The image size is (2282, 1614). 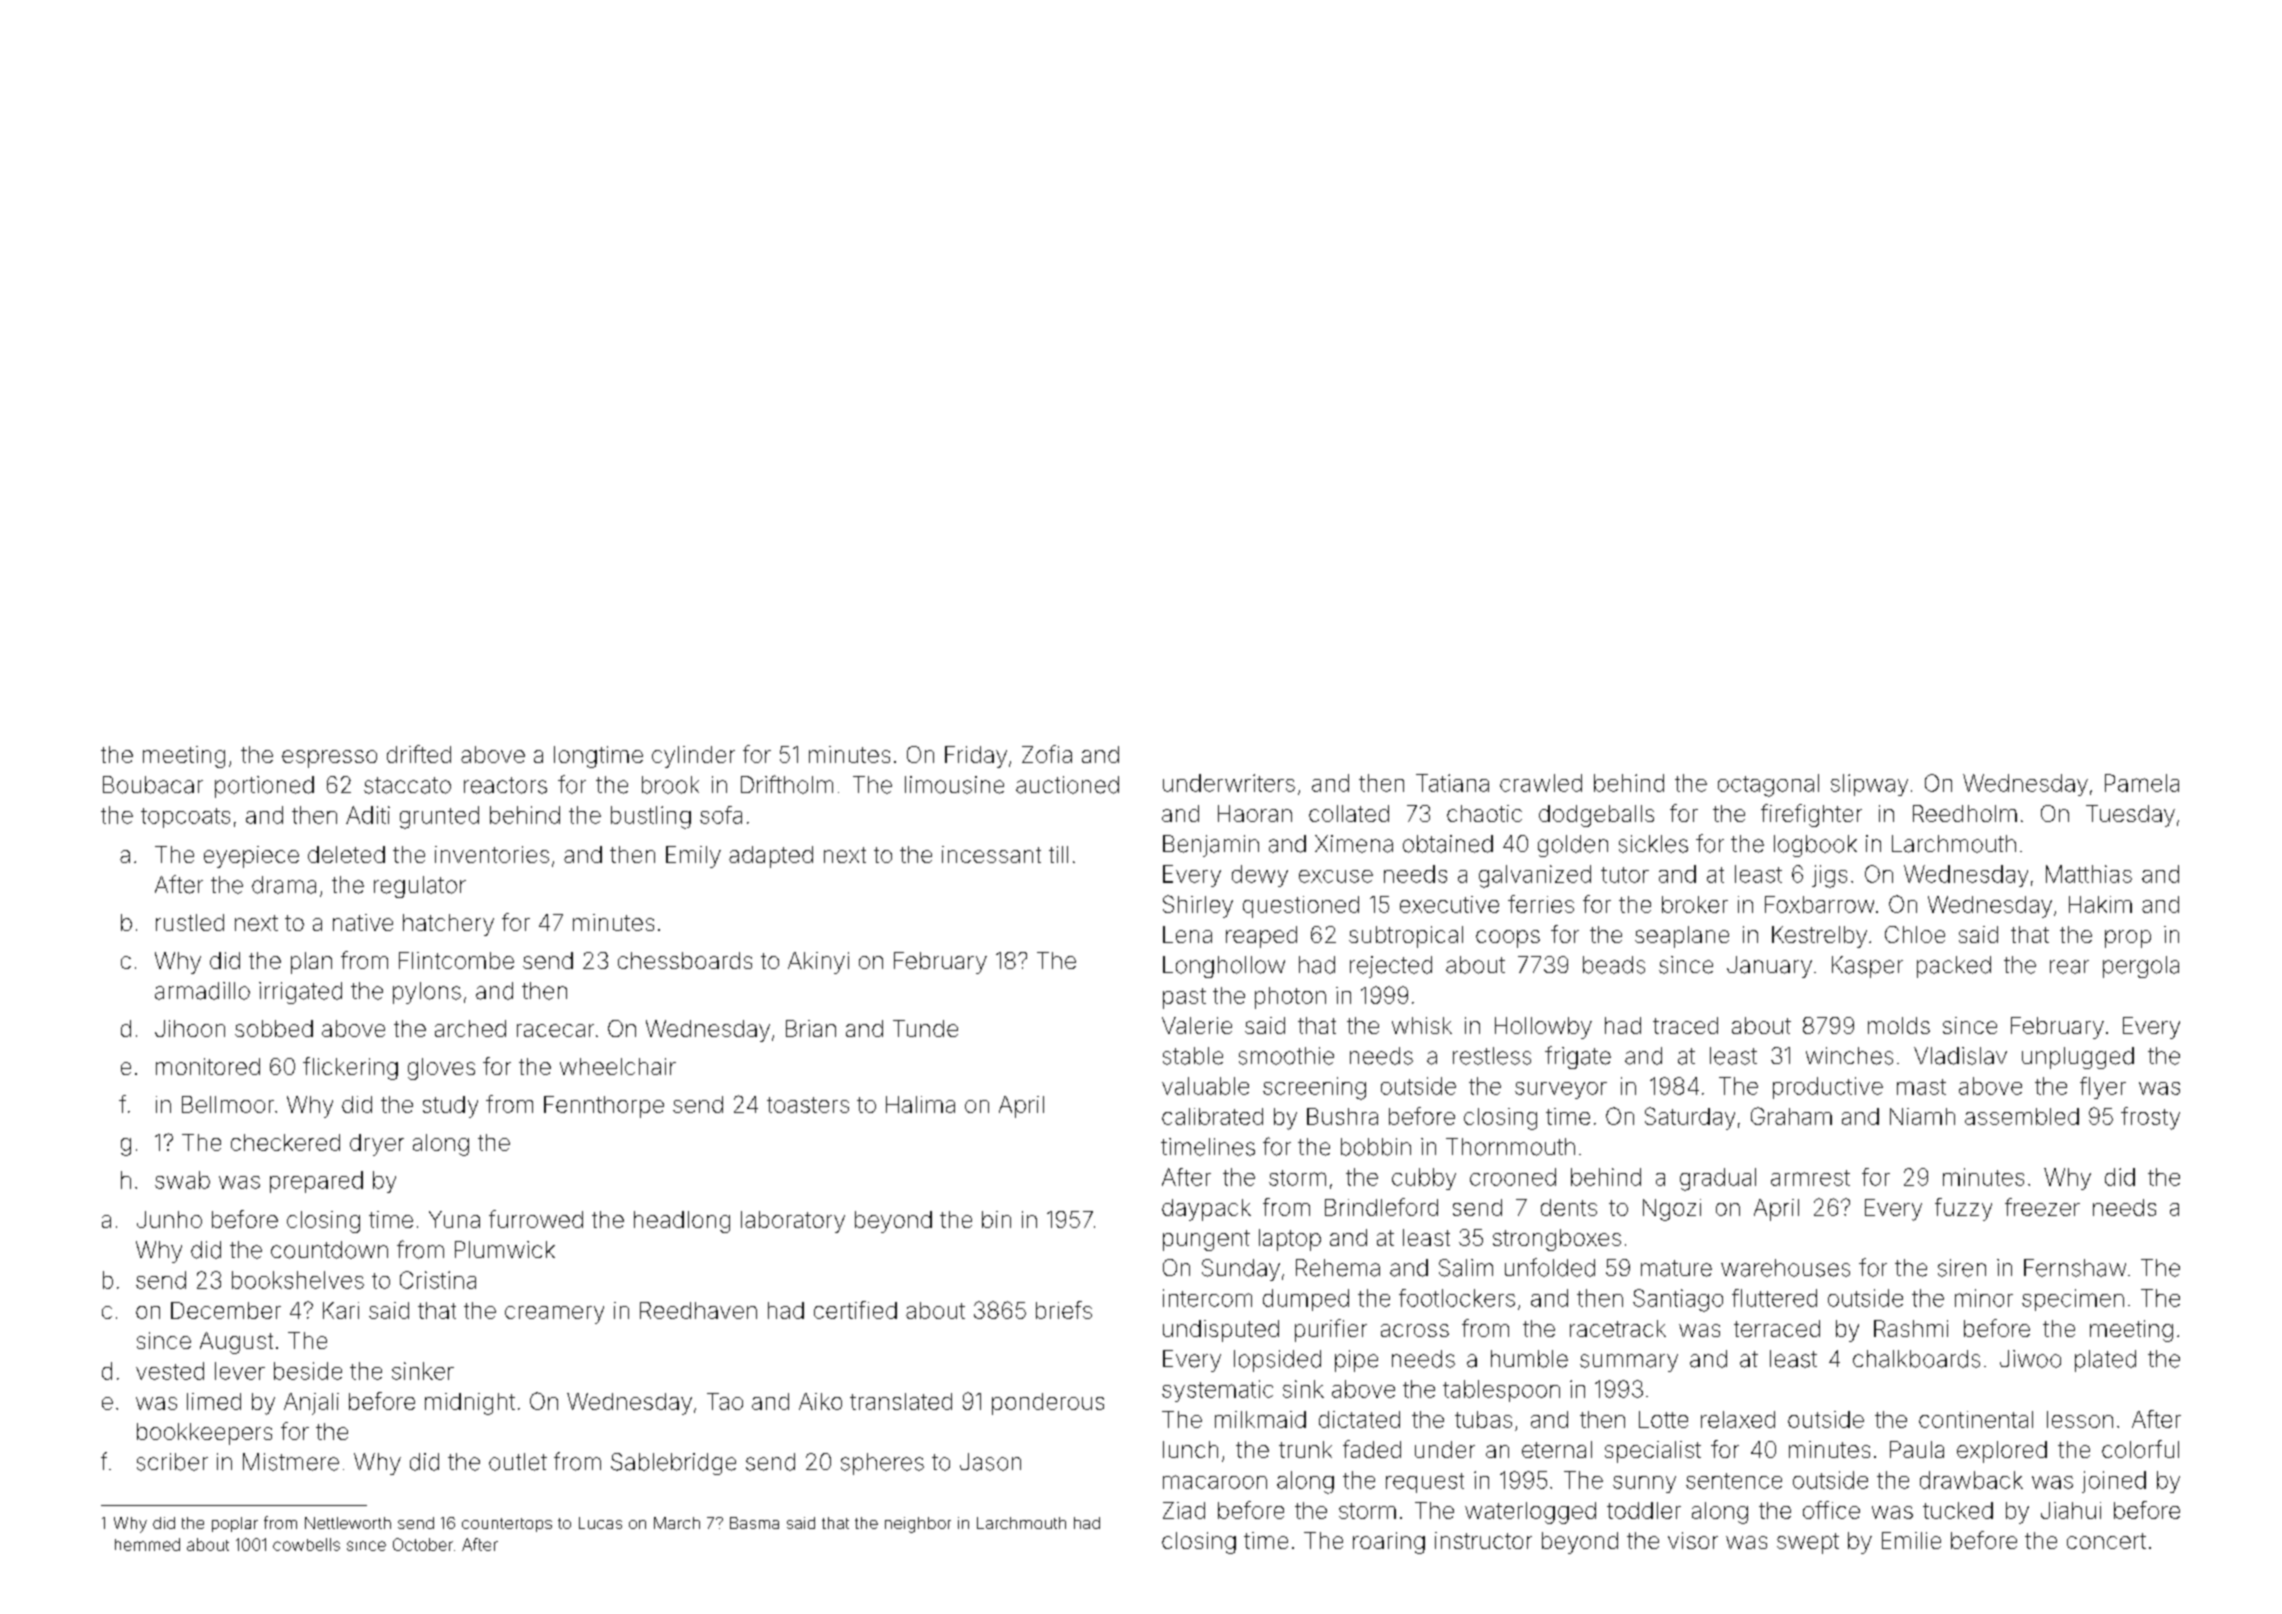 What do you see at coordinates (1415, 1330) in the screenshot?
I see `across` at bounding box center [1415, 1330].
